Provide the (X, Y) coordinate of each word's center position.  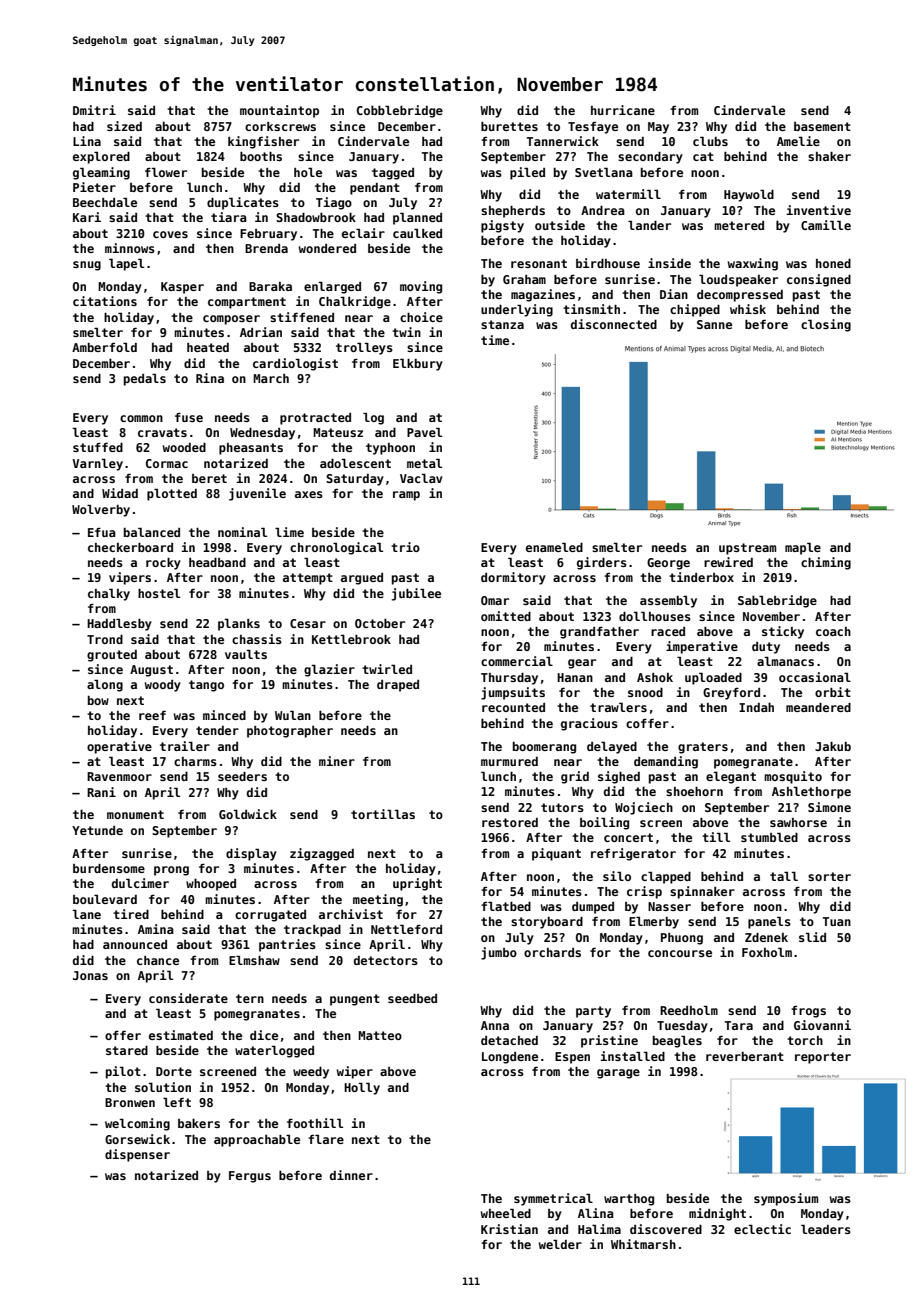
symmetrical (553, 1199)
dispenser (137, 1155)
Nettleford (406, 929)
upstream (747, 549)
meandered (818, 707)
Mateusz (338, 432)
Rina (210, 378)
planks (239, 624)
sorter (829, 876)
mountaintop (279, 111)
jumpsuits (513, 693)
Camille (826, 225)
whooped (211, 885)
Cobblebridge (400, 111)
